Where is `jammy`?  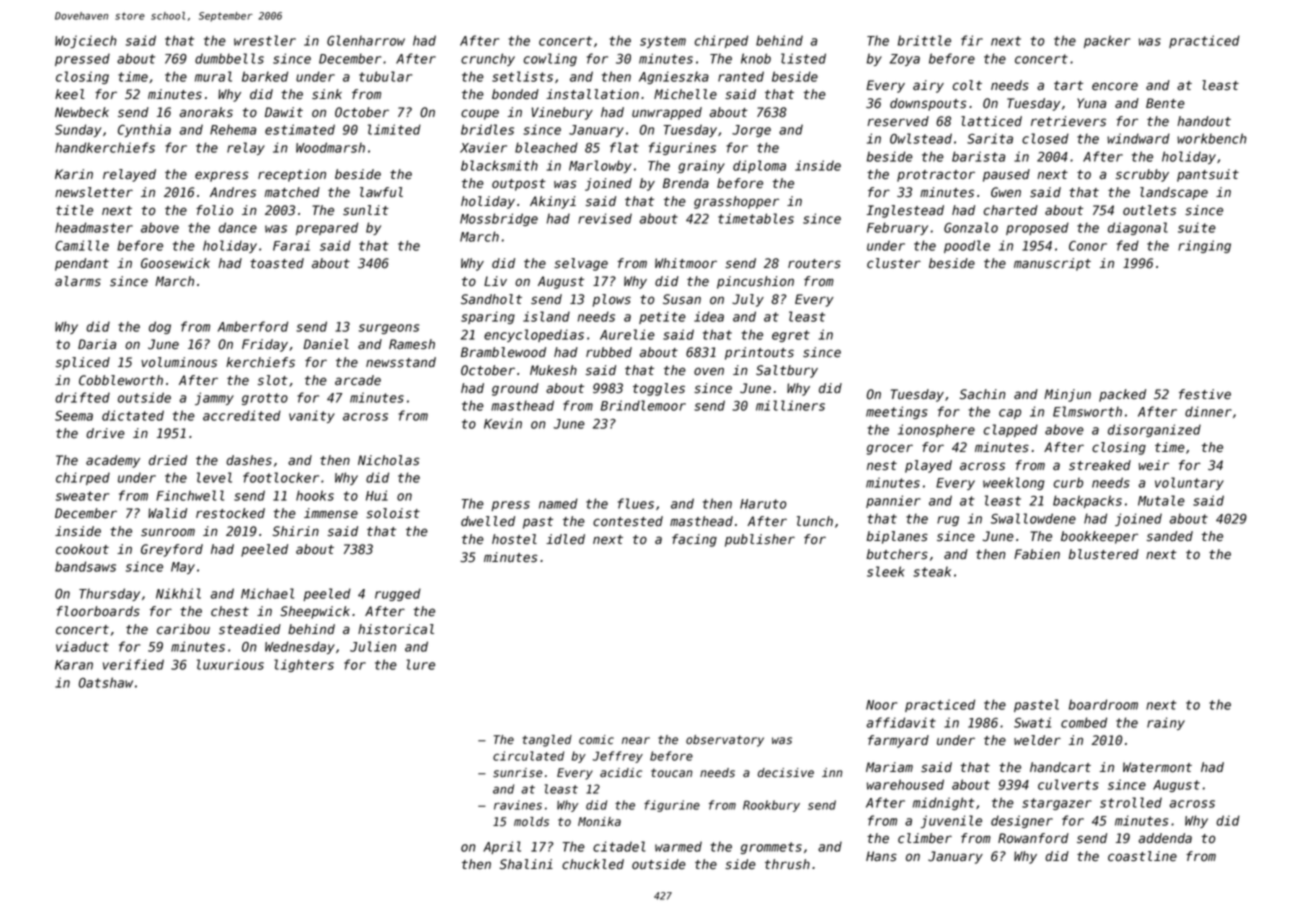 jammy is located at coordinates (214, 398).
